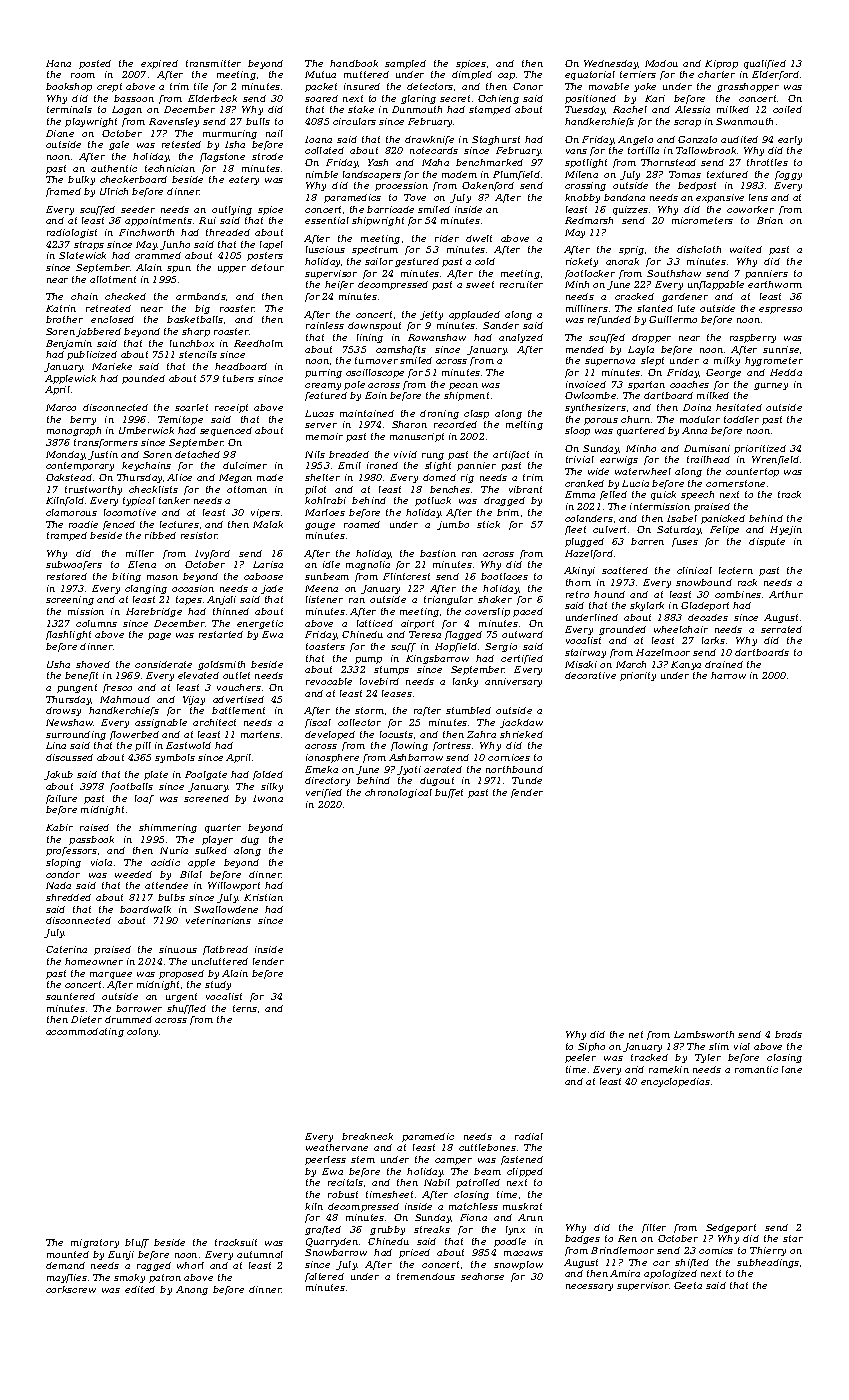 The image size is (849, 1400). I want to click on potluck, so click(433, 501).
